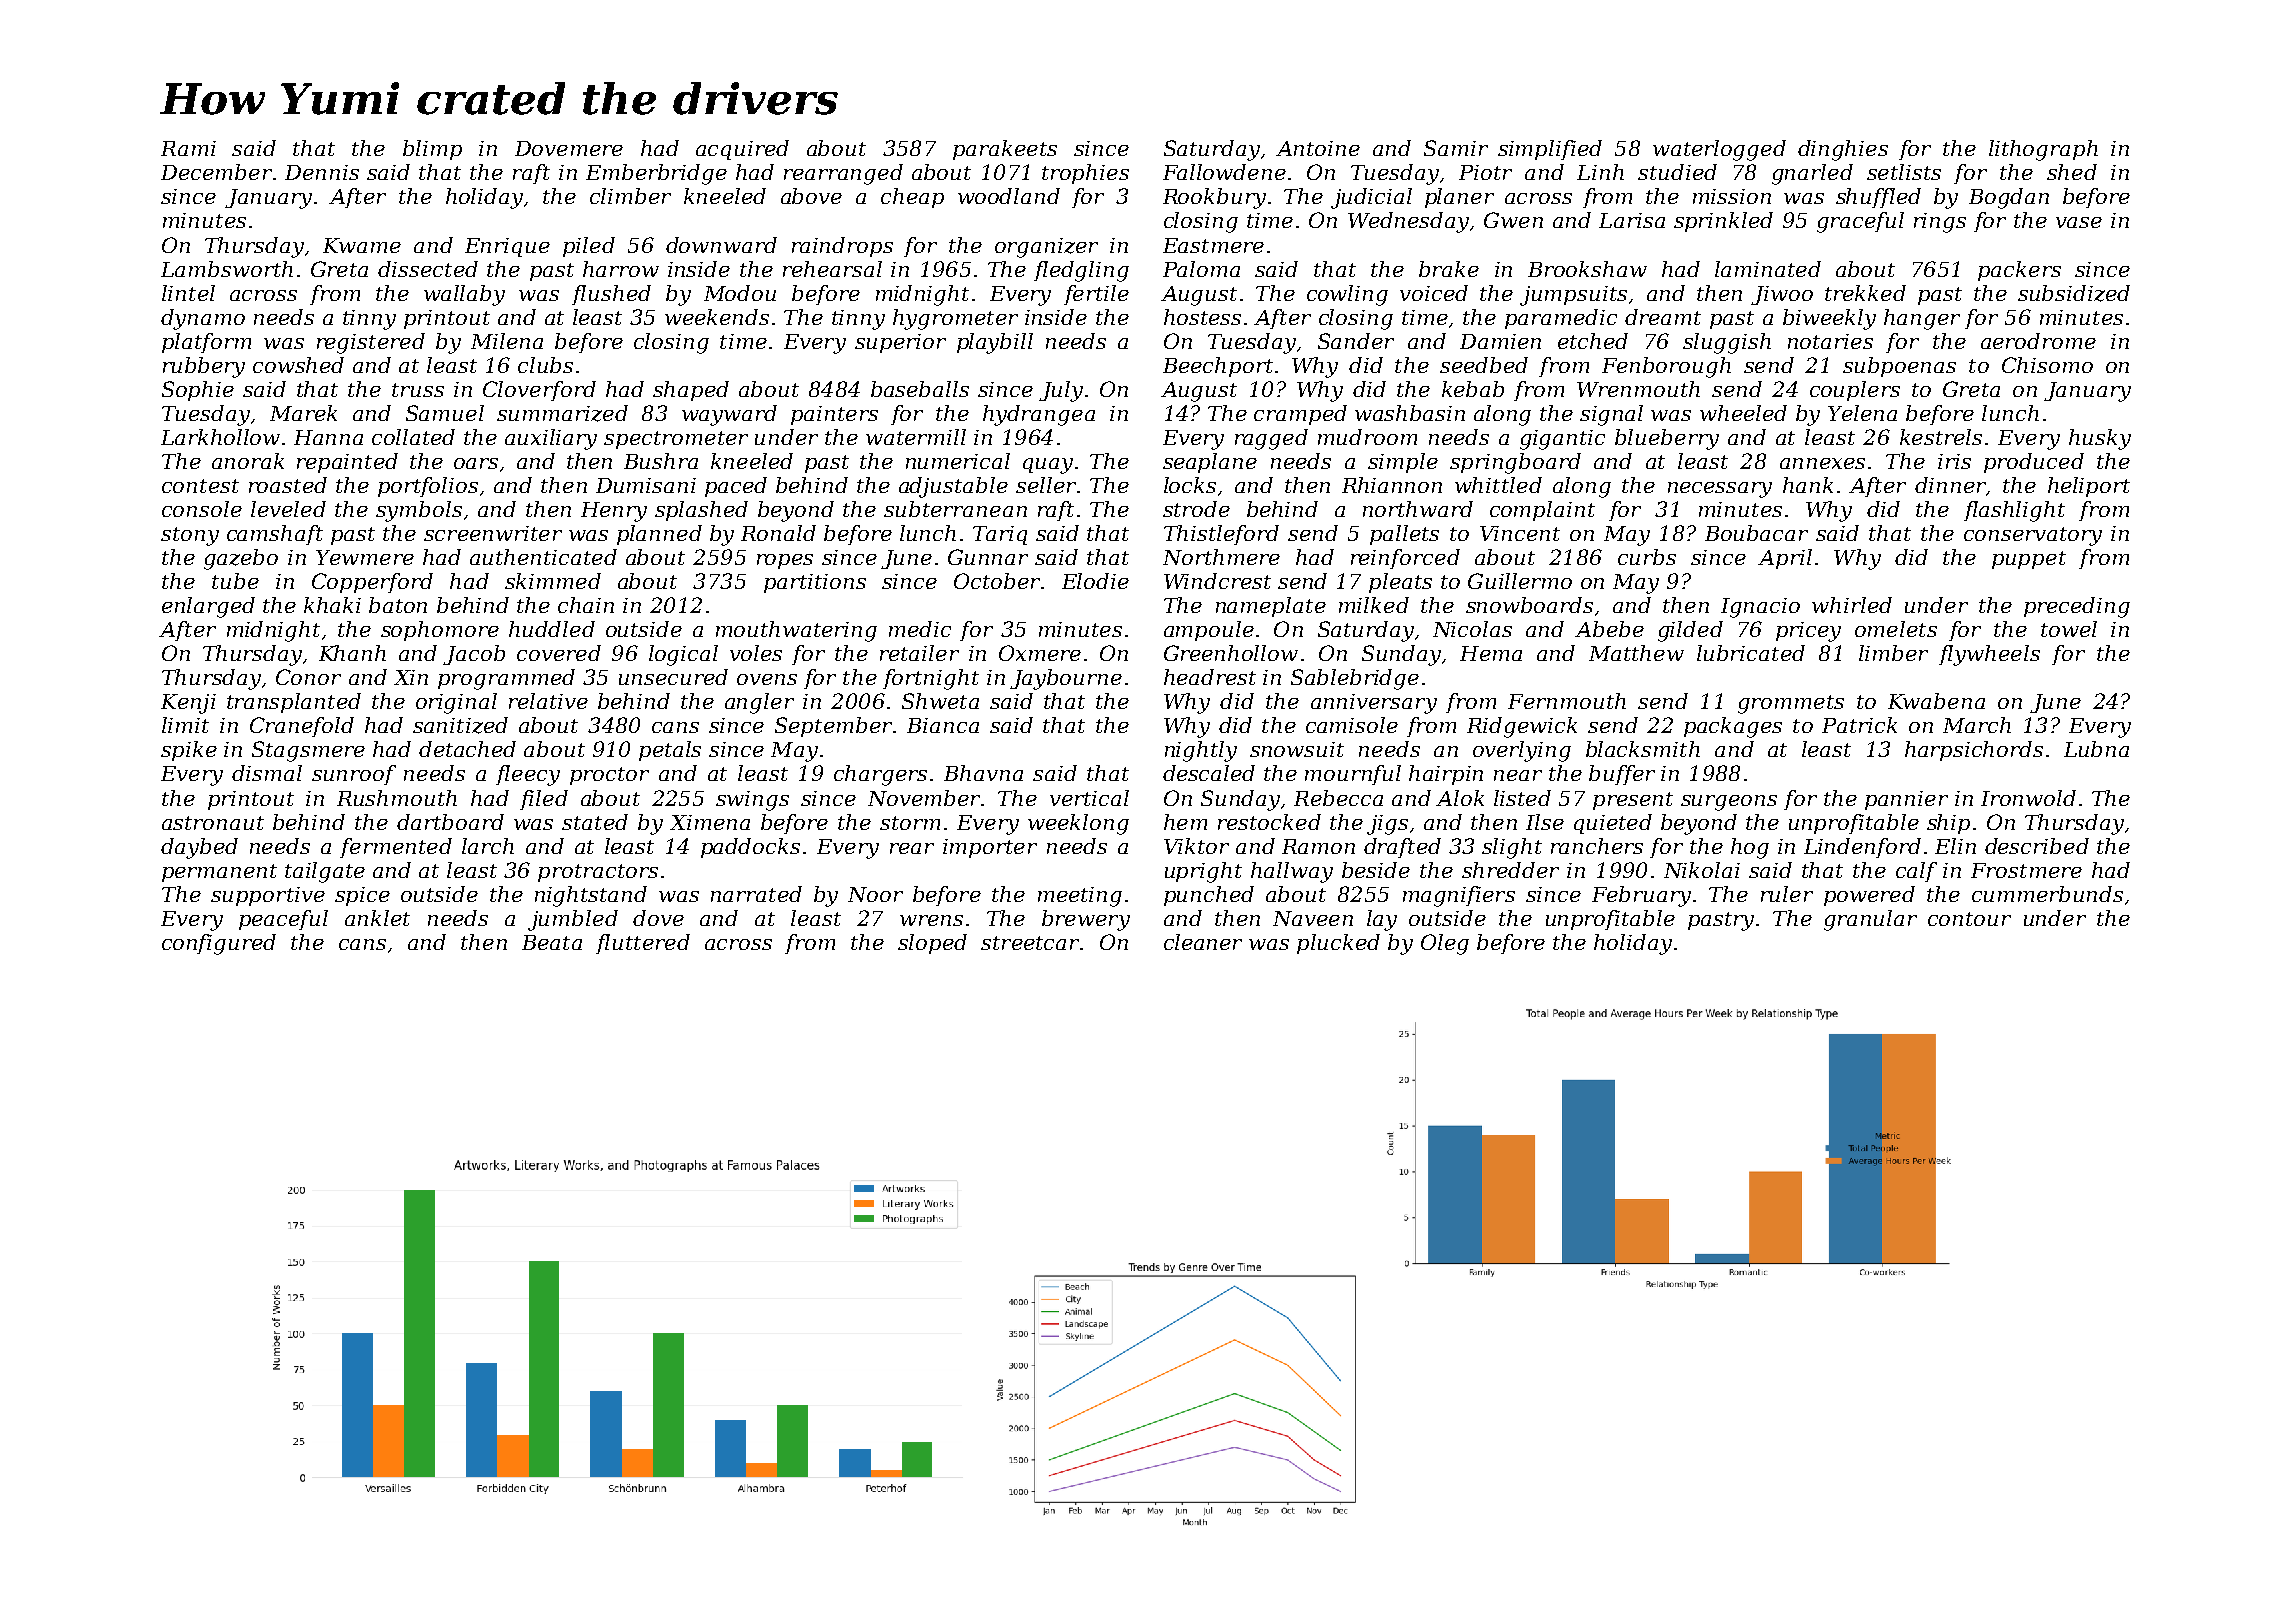  What do you see at coordinates (656, 174) in the screenshot?
I see `Emberbridge` at bounding box center [656, 174].
